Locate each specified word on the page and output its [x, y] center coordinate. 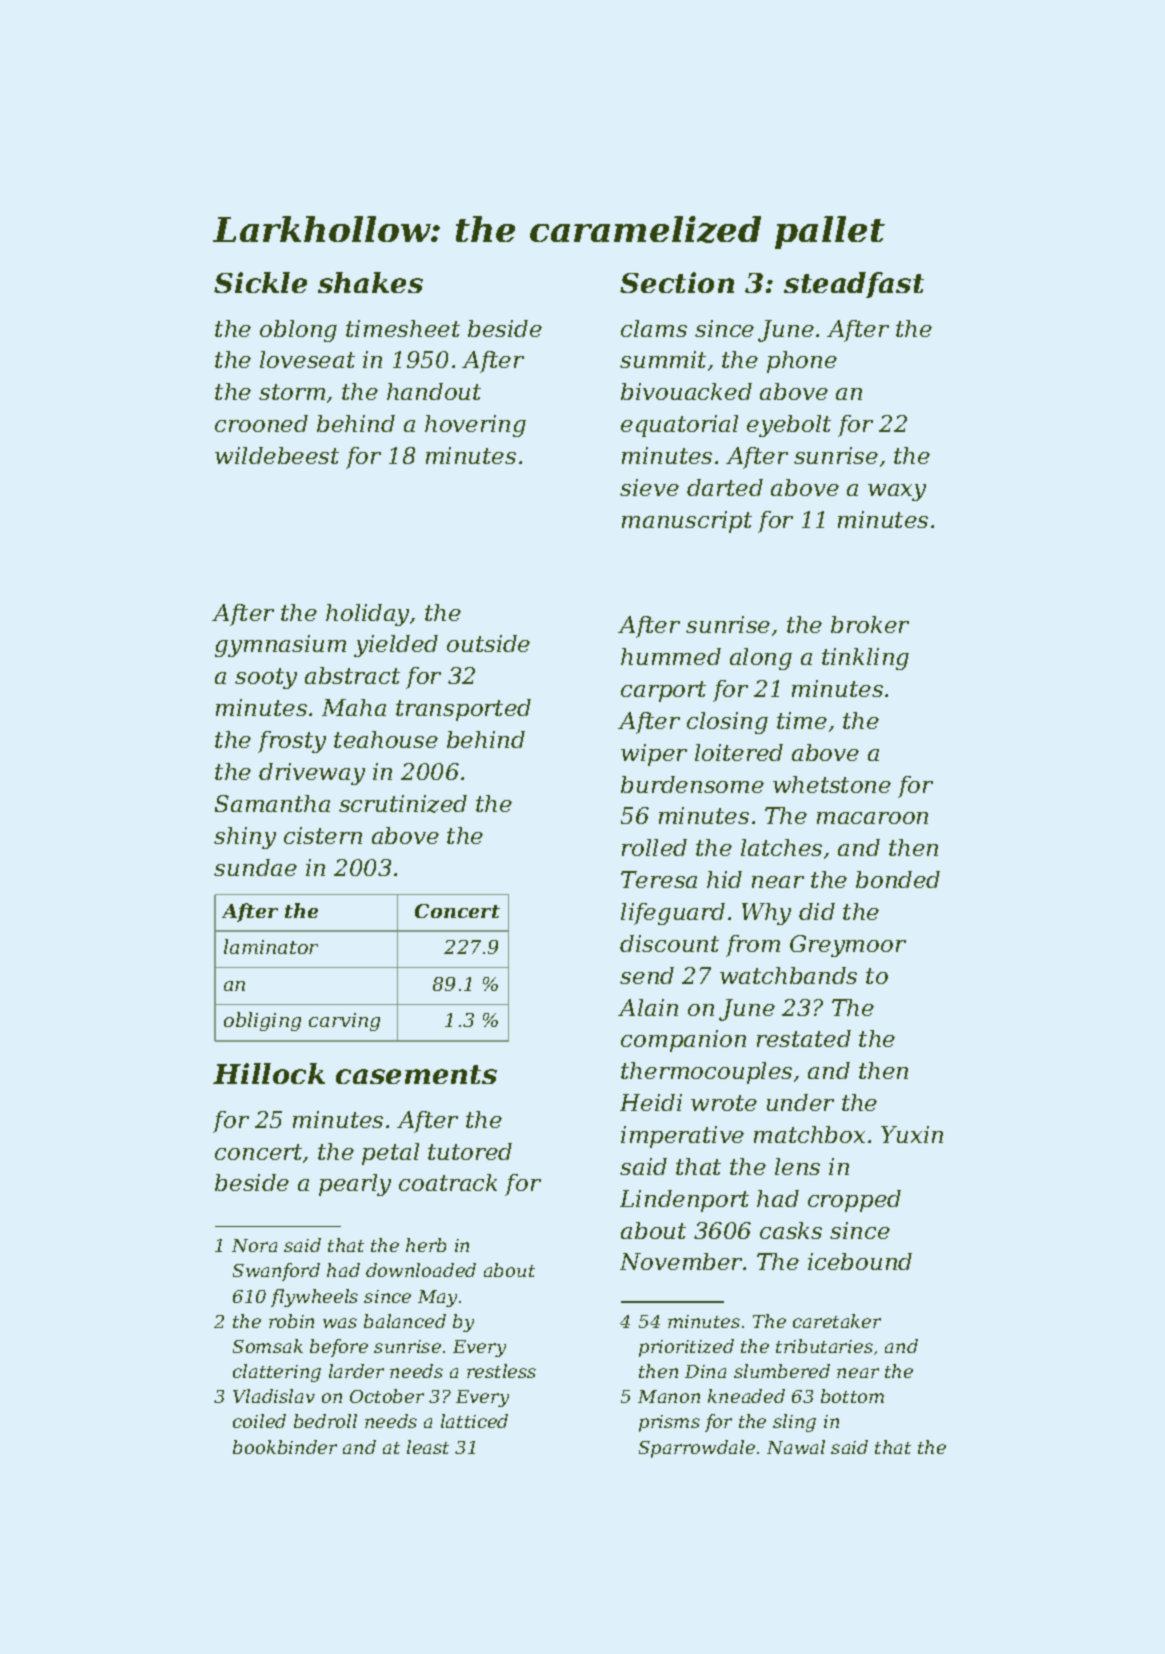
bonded [898, 879]
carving [344, 1022]
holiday [367, 615]
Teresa [659, 879]
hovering [475, 426]
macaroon [872, 818]
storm [292, 392]
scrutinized [403, 804]
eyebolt [789, 426]
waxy [897, 492]
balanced [405, 1321]
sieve [649, 487]
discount [669, 943]
